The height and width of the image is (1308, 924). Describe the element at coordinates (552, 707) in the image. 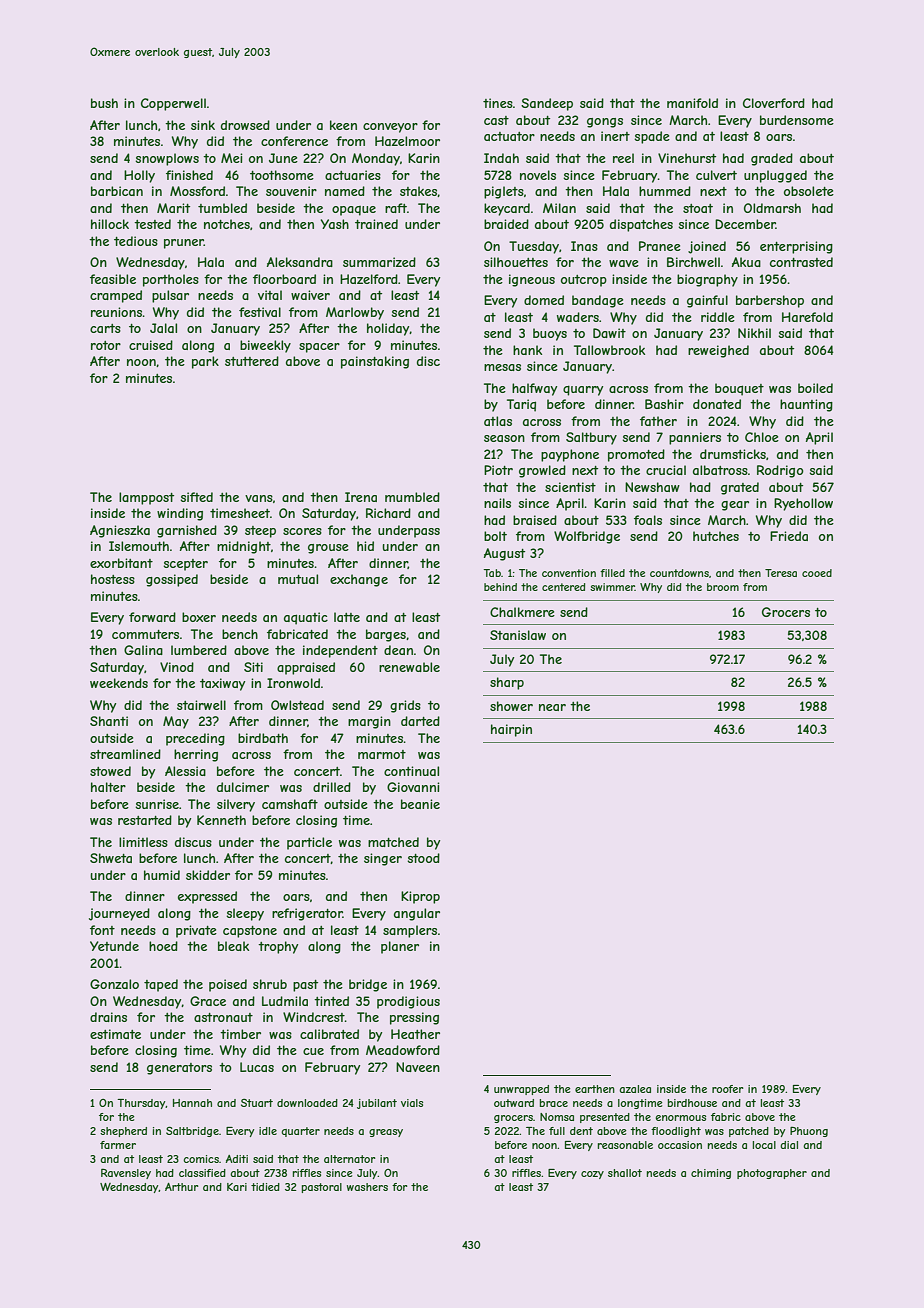

I see `near` at that location.
